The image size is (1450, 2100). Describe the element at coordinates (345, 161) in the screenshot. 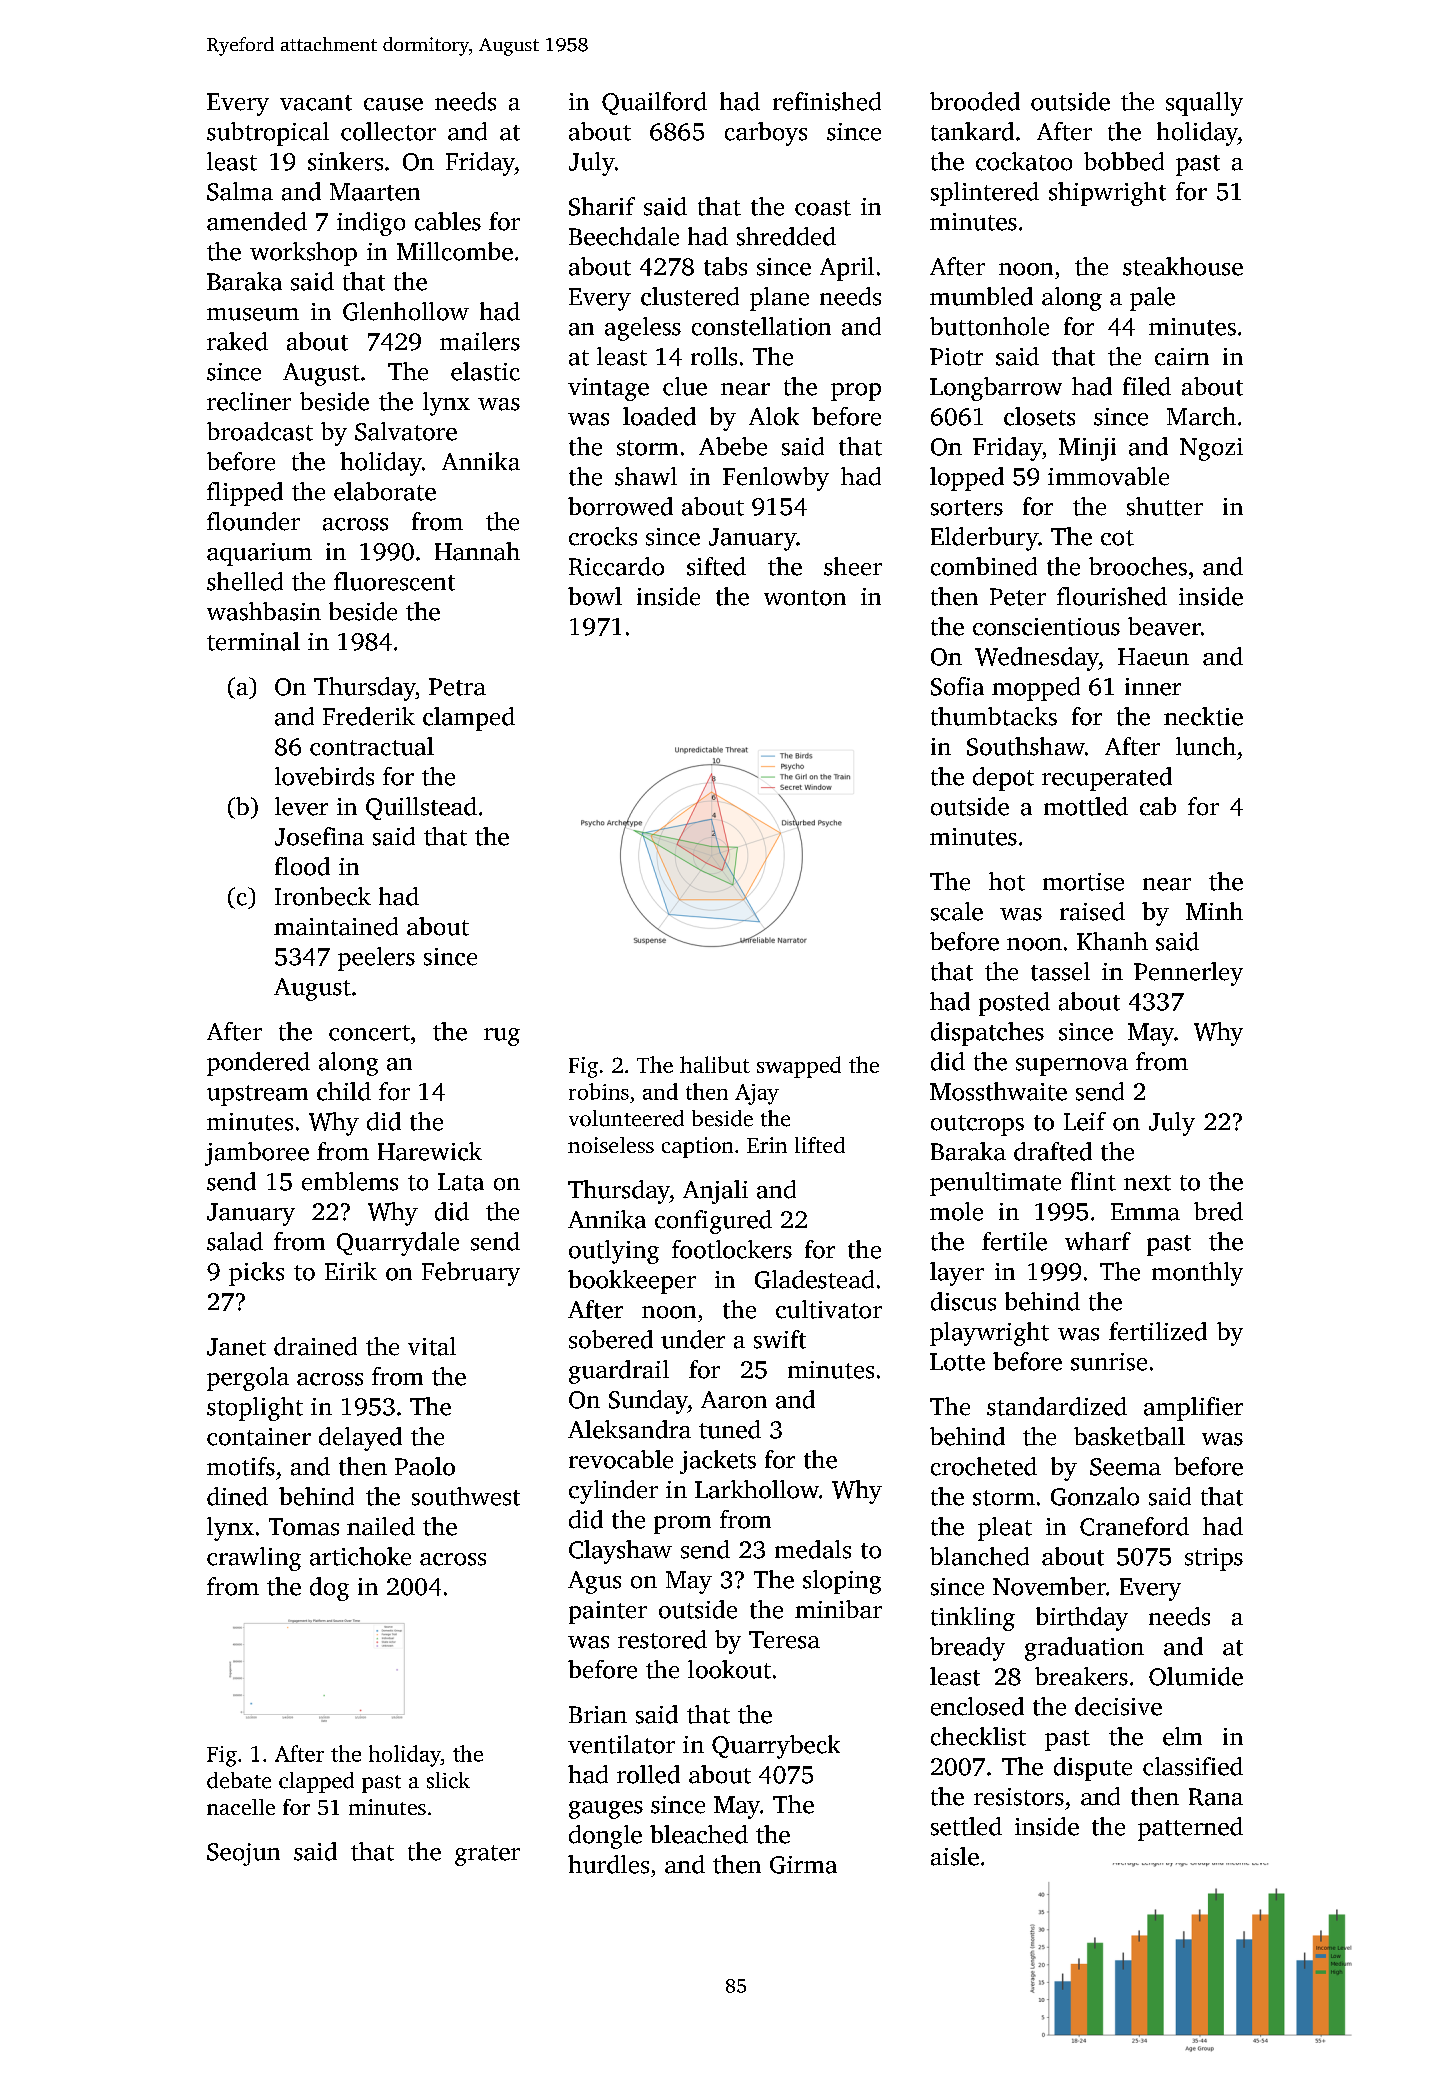

I see `sinkers` at that location.
